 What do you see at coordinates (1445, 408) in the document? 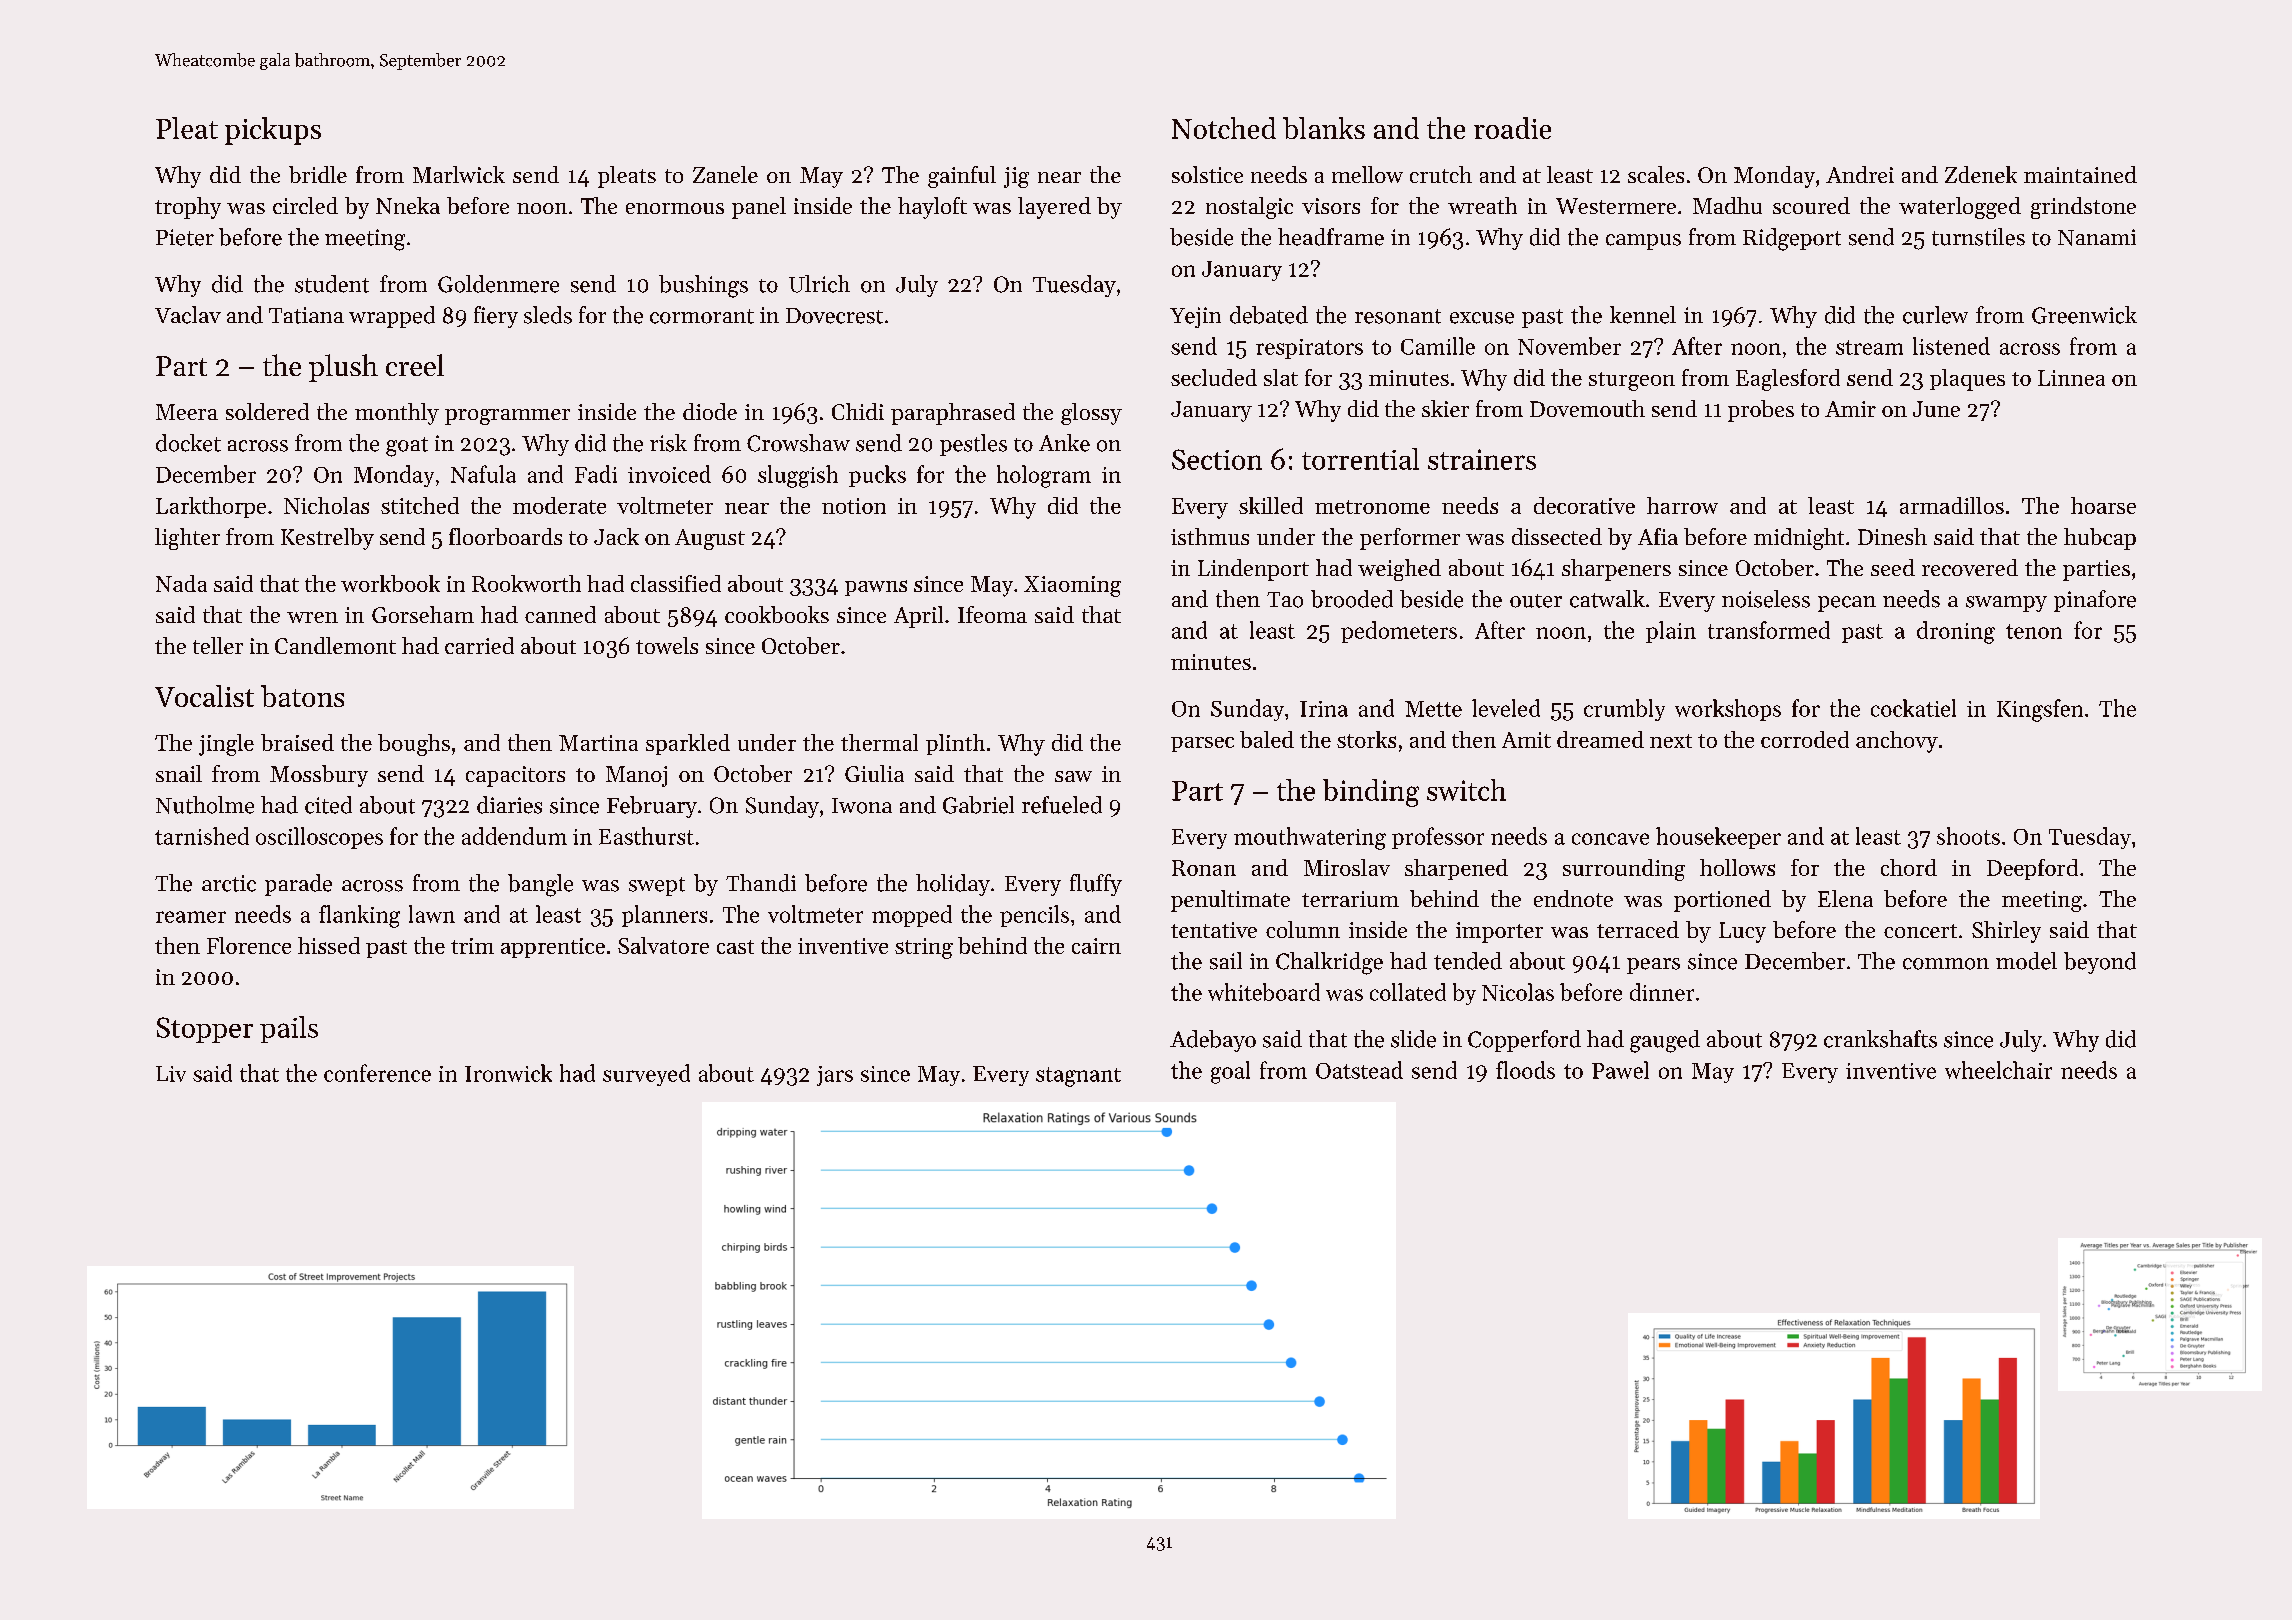
I see `skier` at bounding box center [1445, 408].
